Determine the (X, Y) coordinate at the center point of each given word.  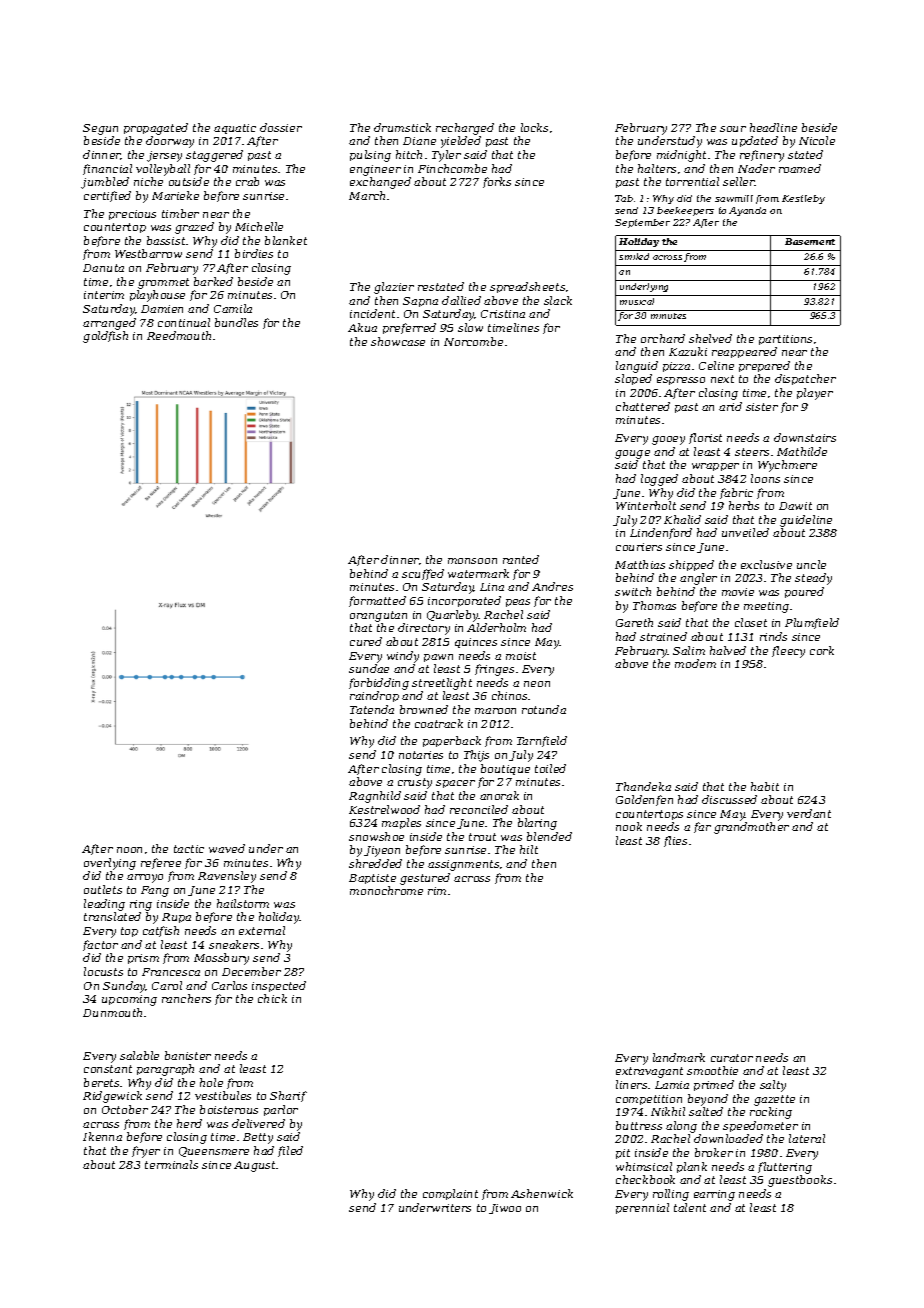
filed (290, 1151)
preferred (409, 328)
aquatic (235, 129)
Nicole (817, 140)
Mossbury (221, 959)
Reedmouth (179, 335)
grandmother (751, 828)
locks (534, 127)
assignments (463, 865)
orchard (663, 338)
